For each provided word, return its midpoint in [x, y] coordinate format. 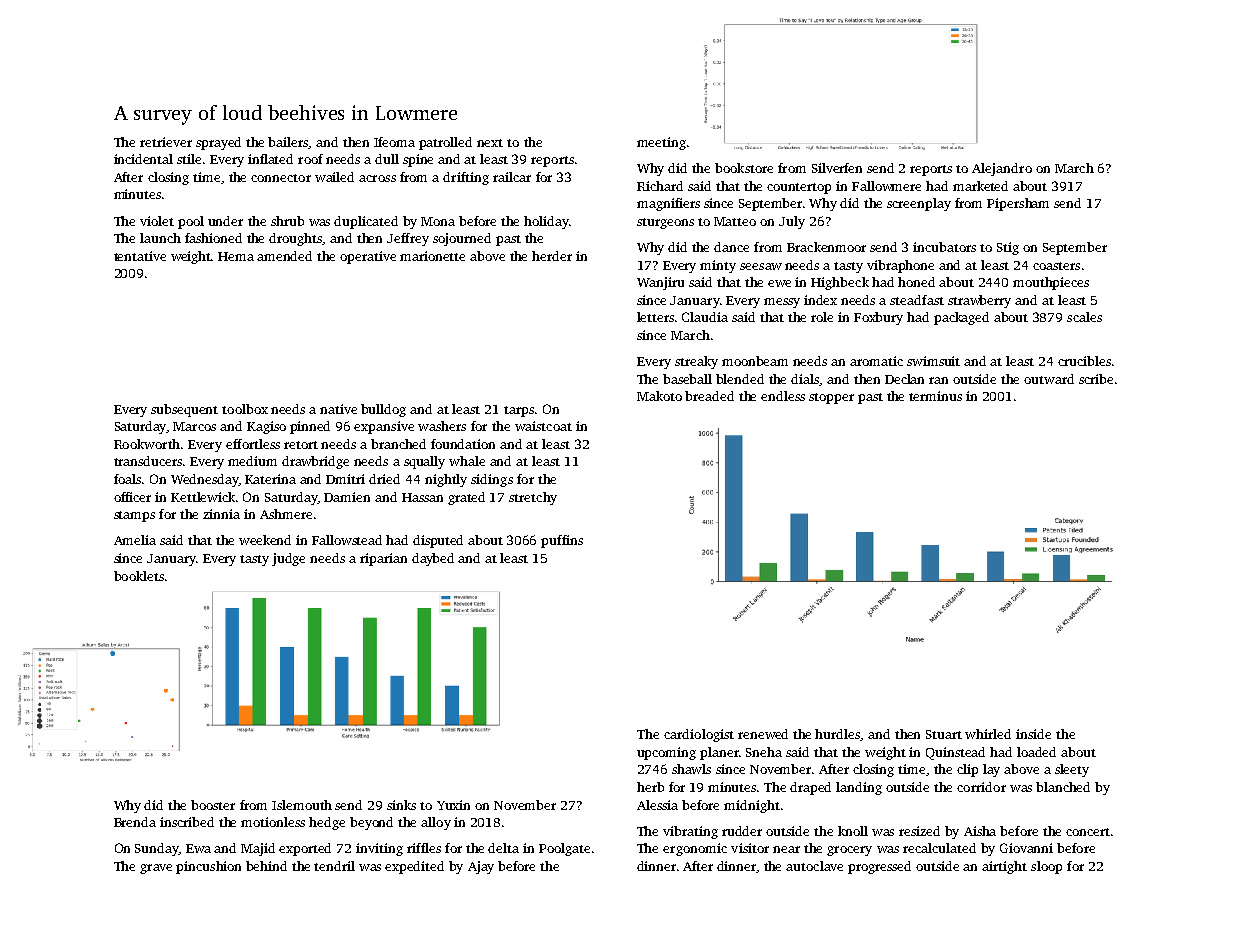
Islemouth [302, 805]
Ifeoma [394, 142]
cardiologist [699, 735]
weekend [265, 540]
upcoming [666, 753]
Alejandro [1002, 169]
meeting [661, 143]
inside [1033, 734]
